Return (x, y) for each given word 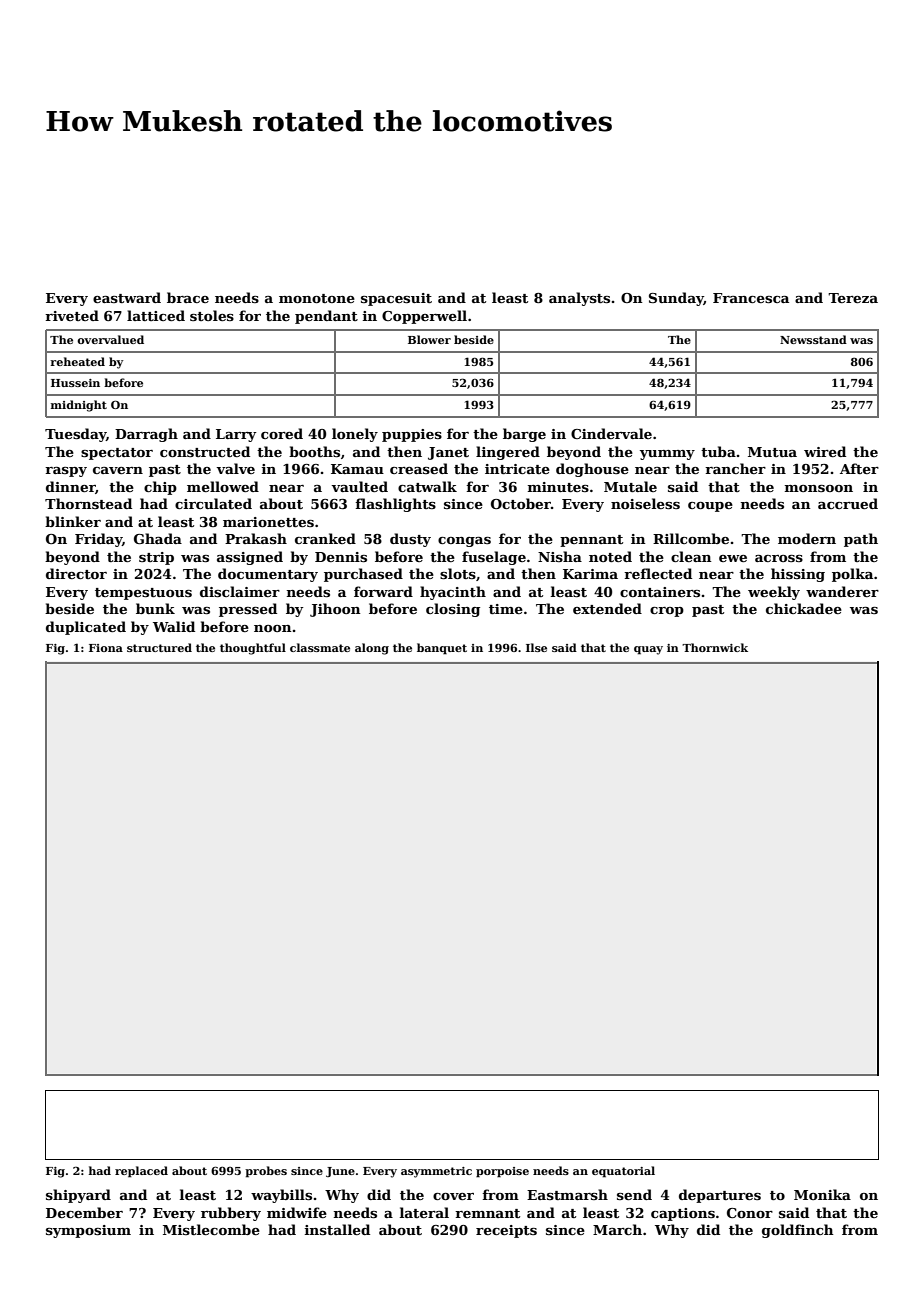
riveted (72, 315)
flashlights (395, 505)
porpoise (502, 1172)
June (340, 1172)
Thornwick (715, 647)
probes (266, 1172)
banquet (442, 649)
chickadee (804, 608)
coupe (710, 507)
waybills (281, 1196)
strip (156, 558)
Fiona (106, 648)
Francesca (751, 298)
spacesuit (396, 299)
